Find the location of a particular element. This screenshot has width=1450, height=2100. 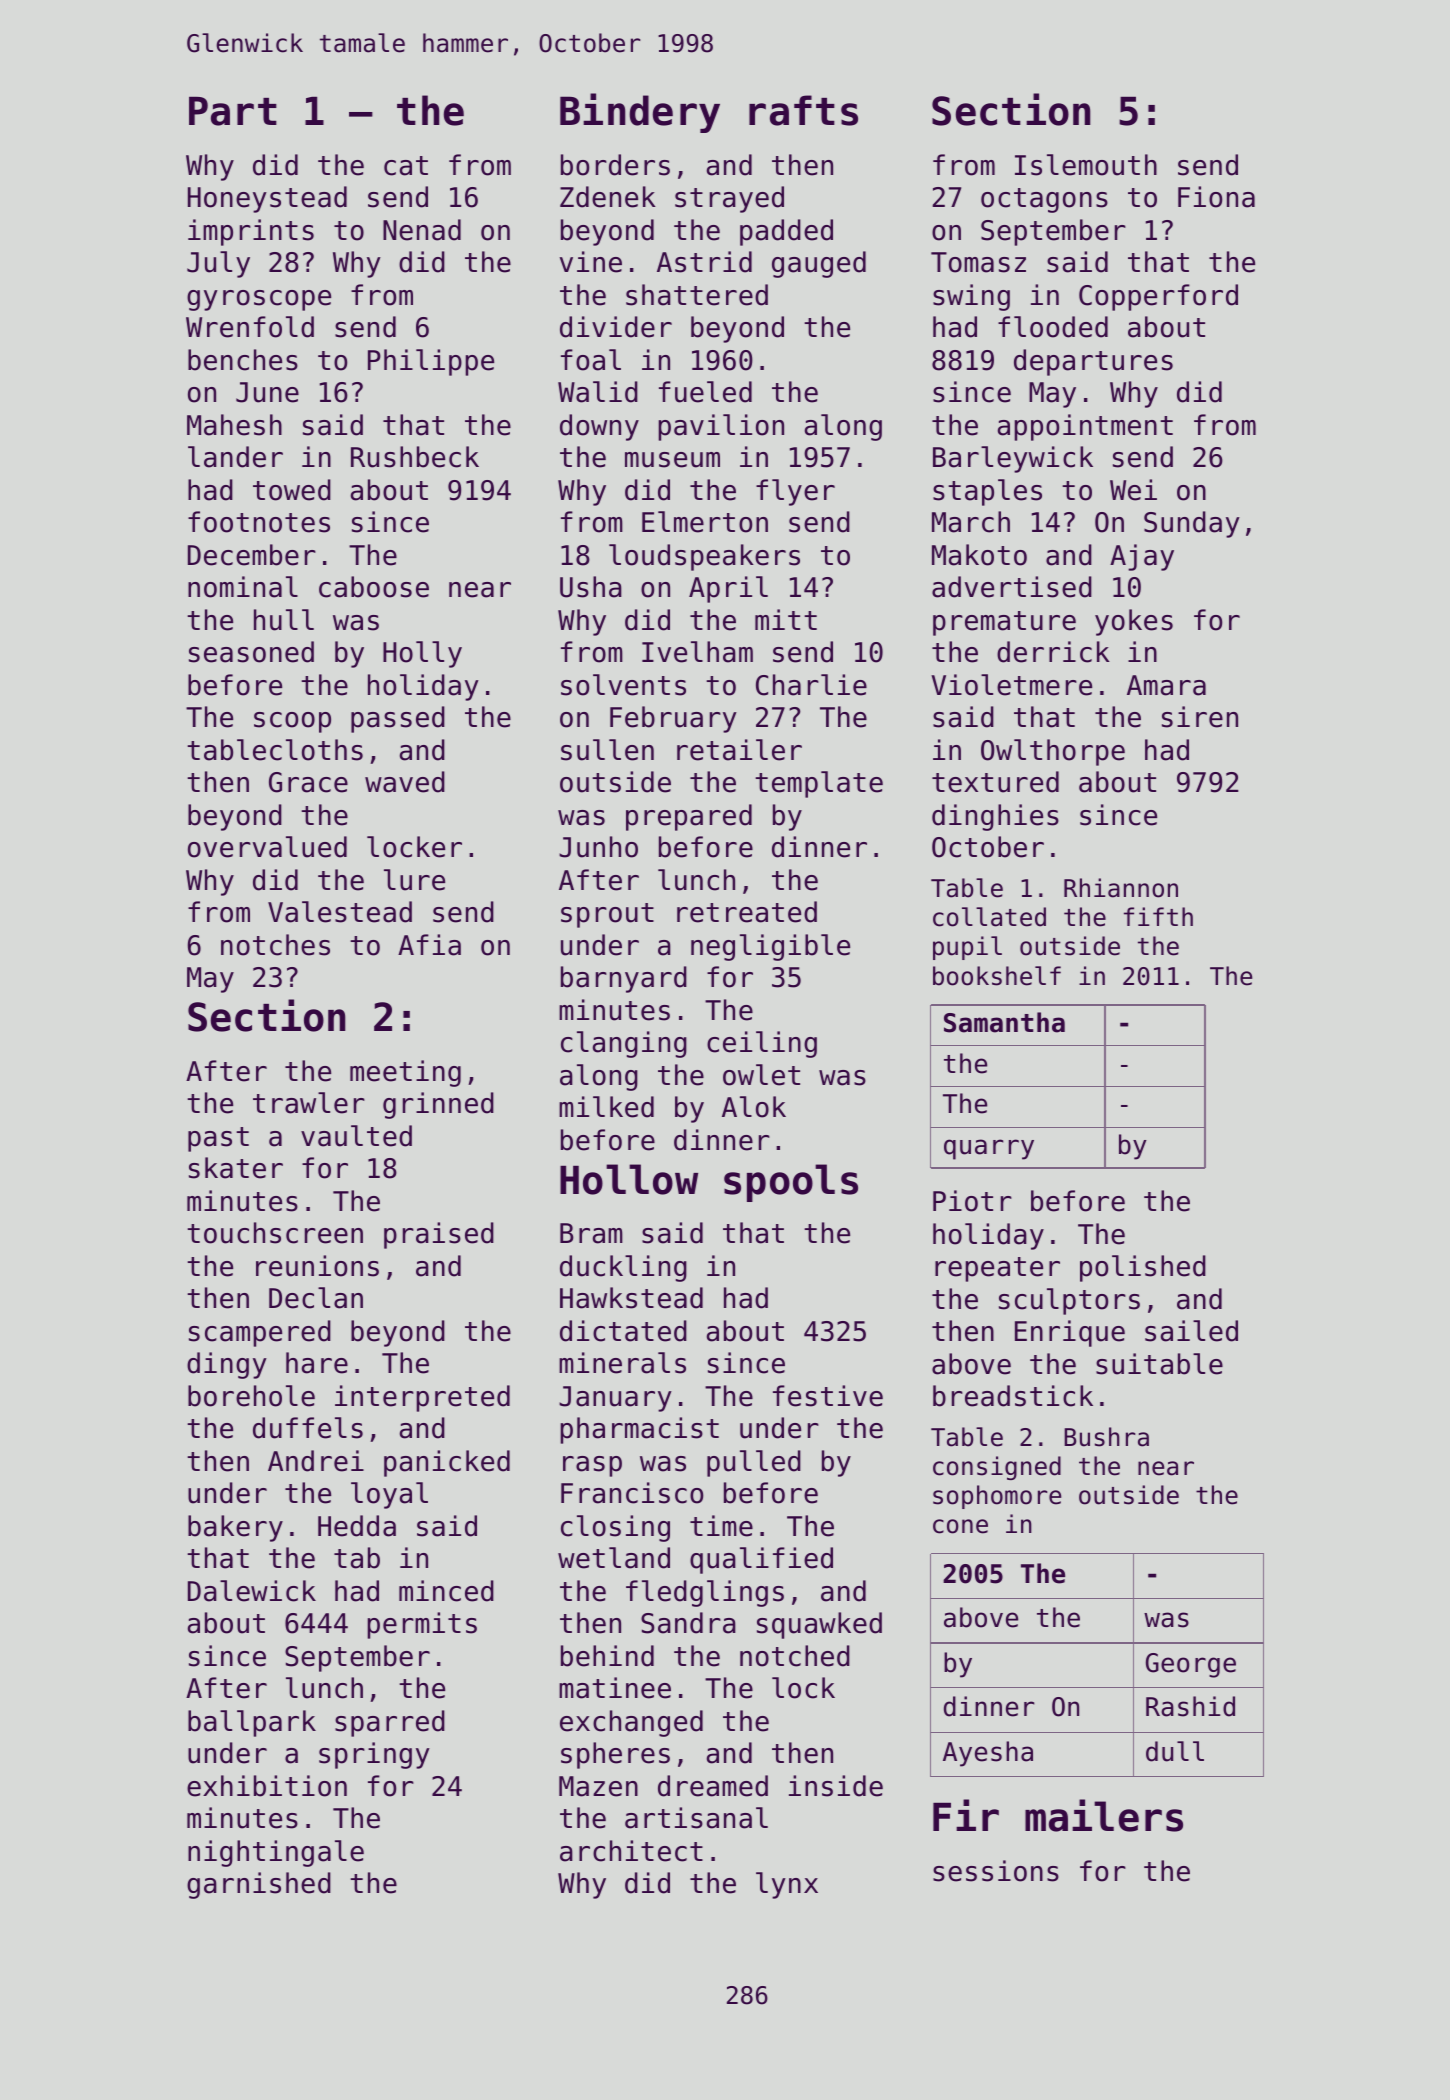

cat is located at coordinates (406, 166).
